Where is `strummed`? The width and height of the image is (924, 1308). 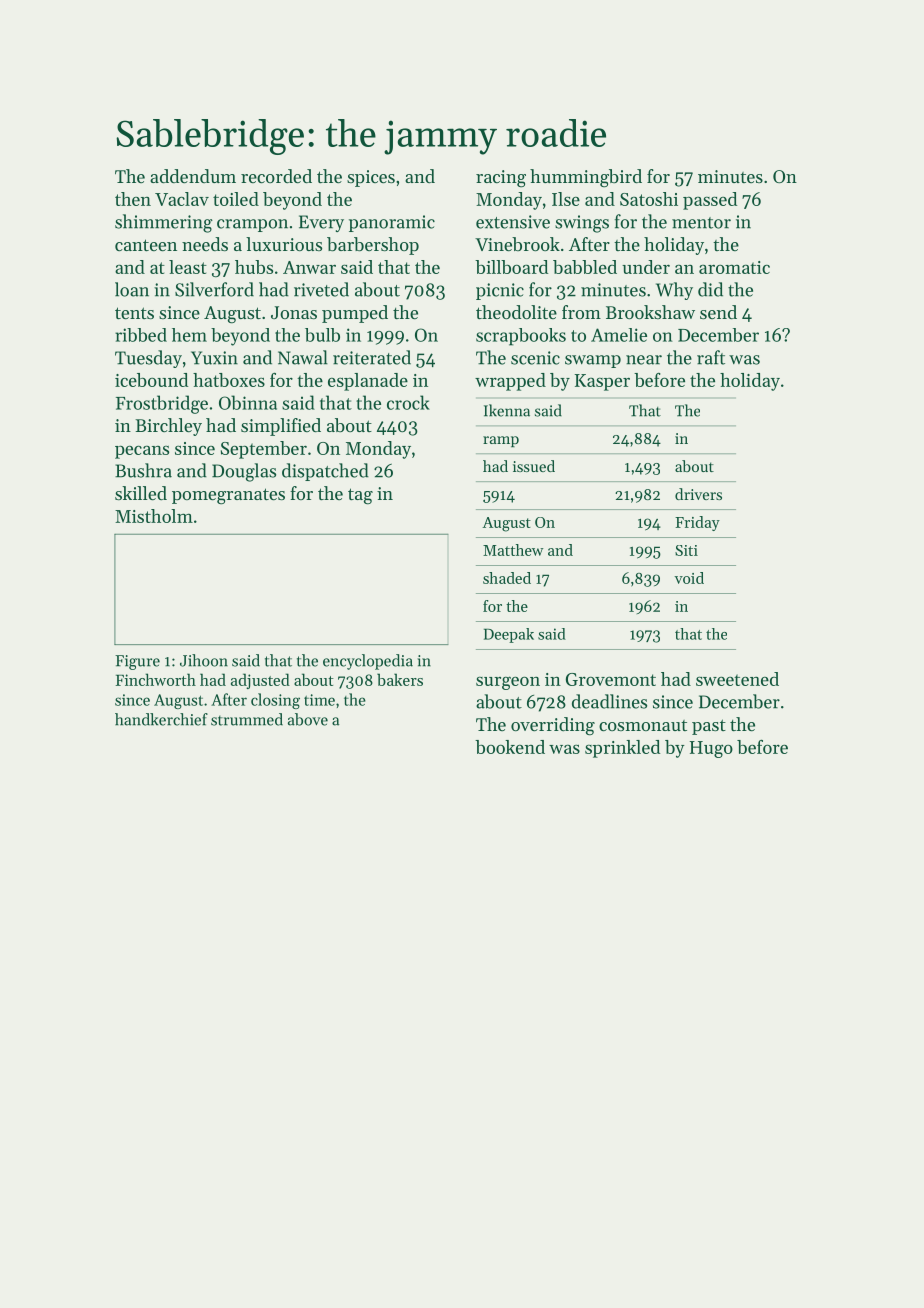
strummed is located at coordinates (247, 719).
